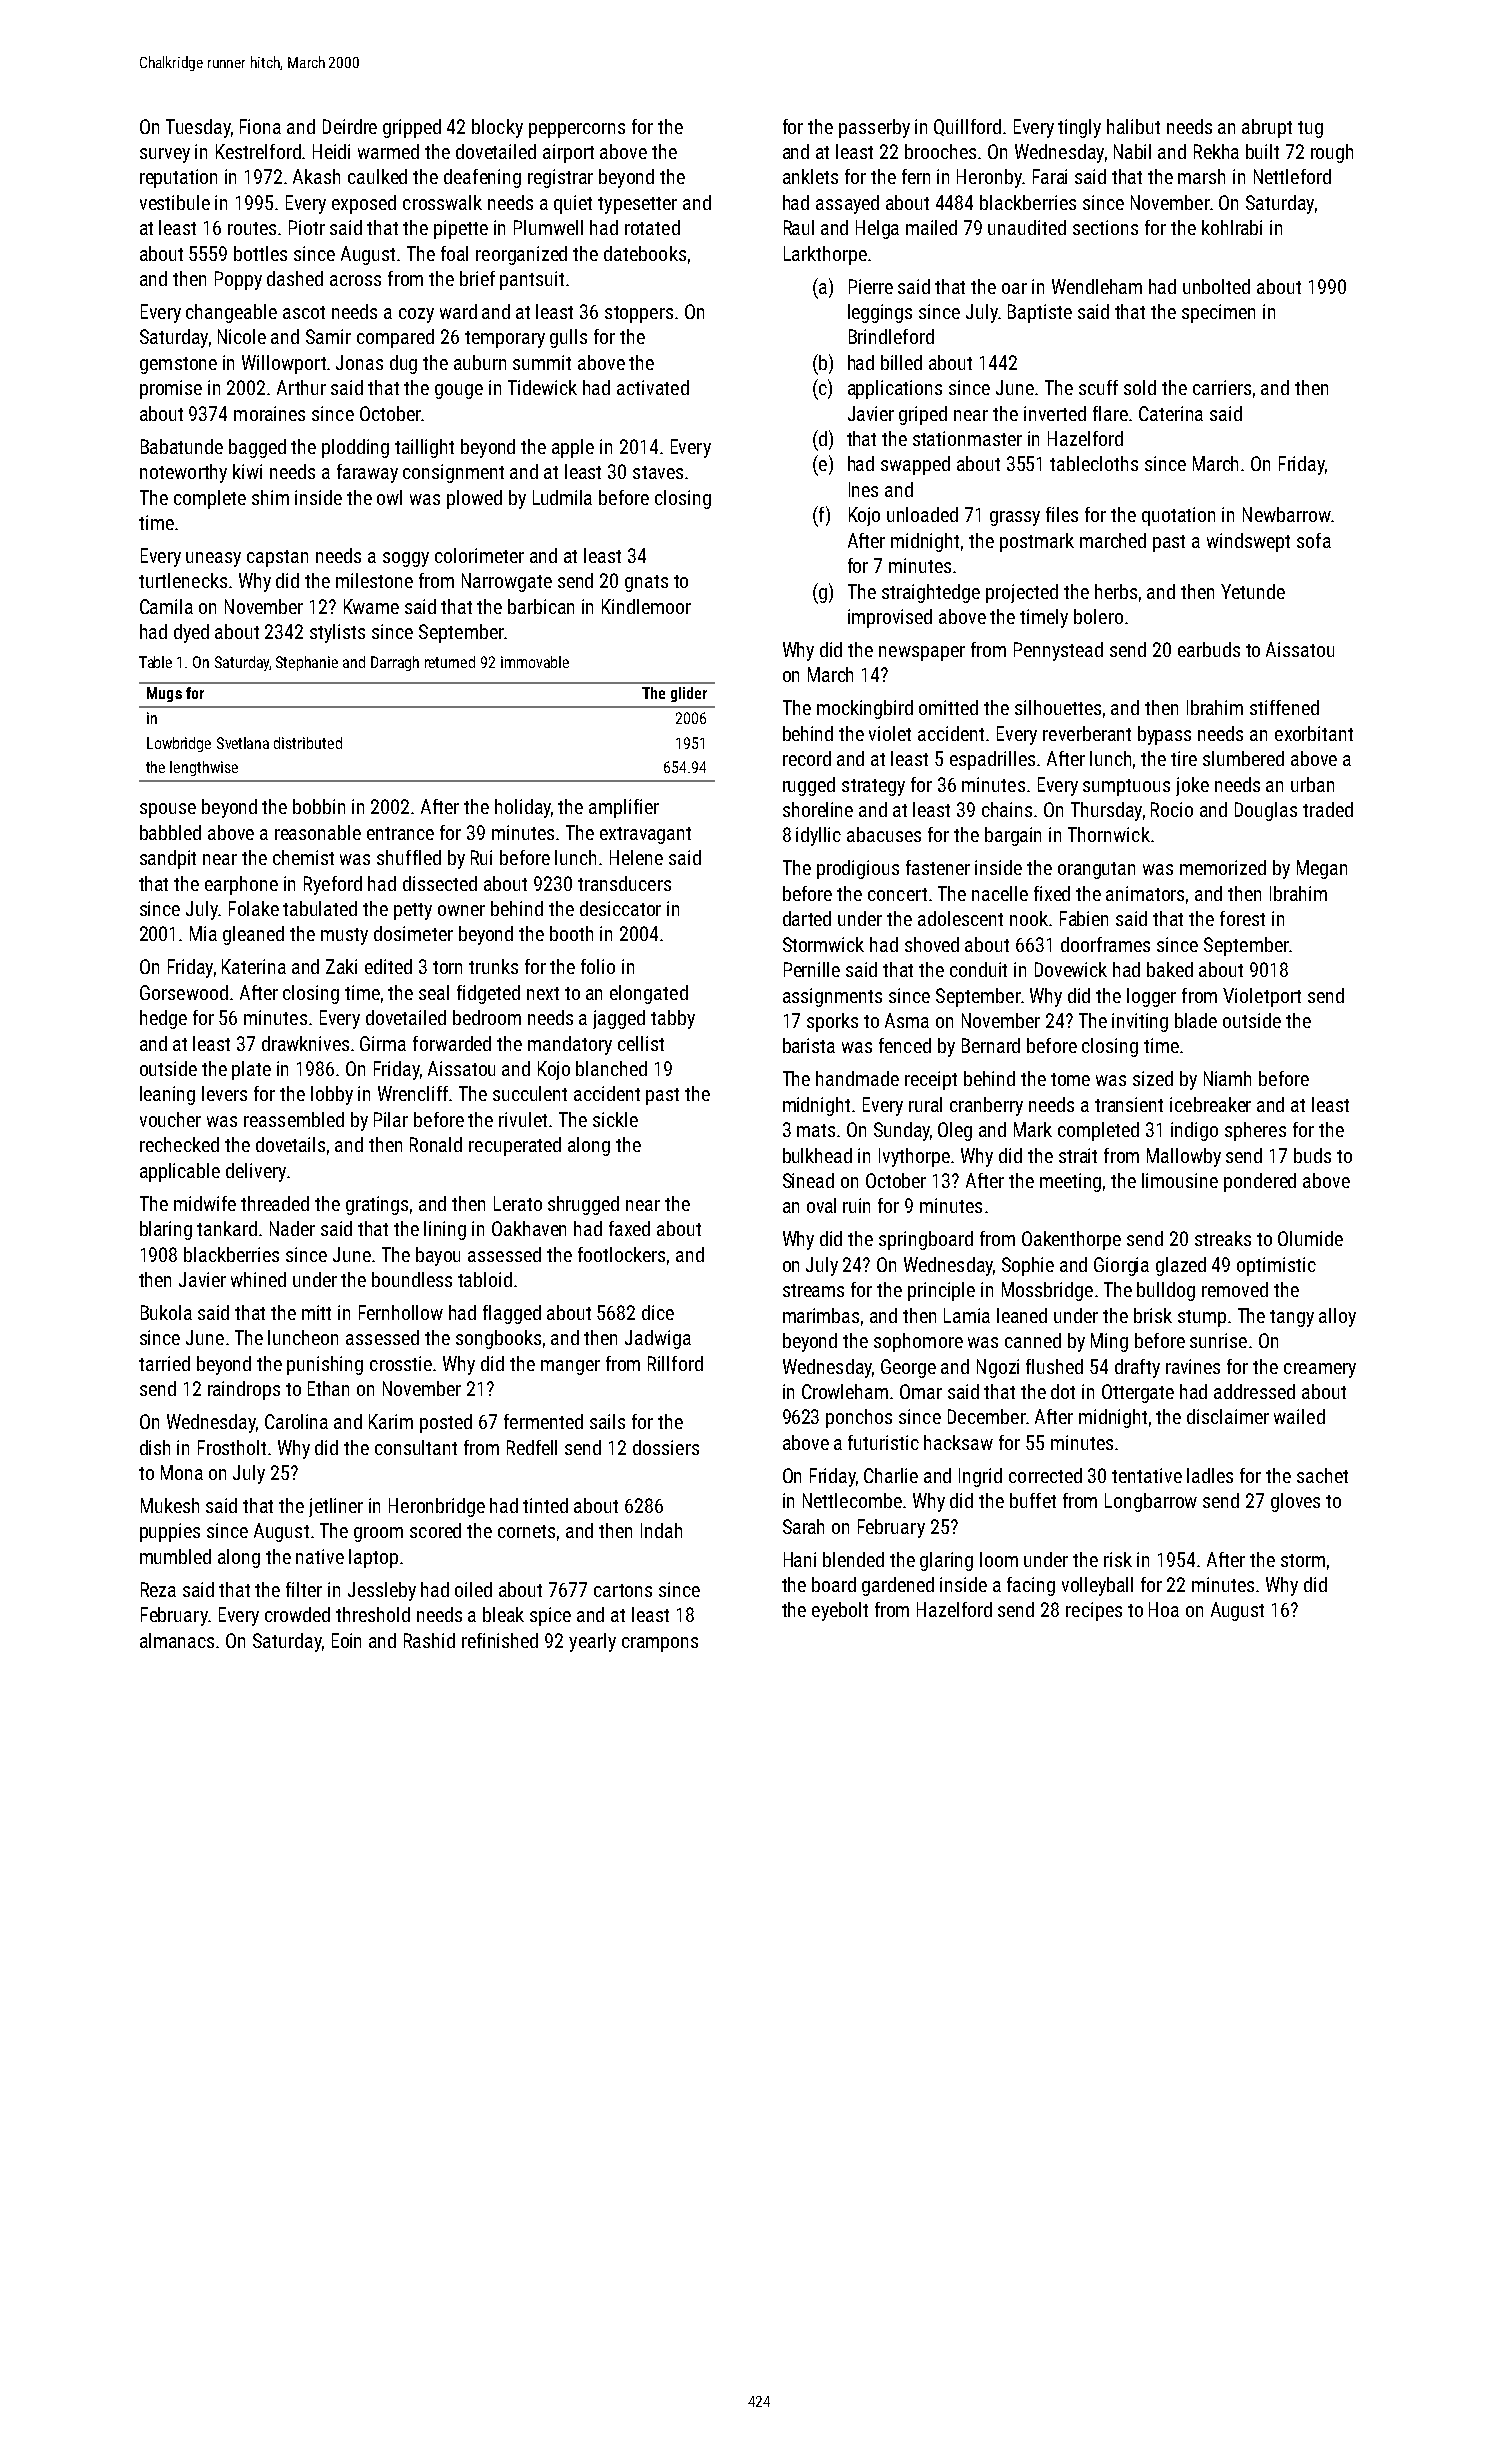  Describe the element at coordinates (1242, 918) in the screenshot. I see `forest` at that location.
